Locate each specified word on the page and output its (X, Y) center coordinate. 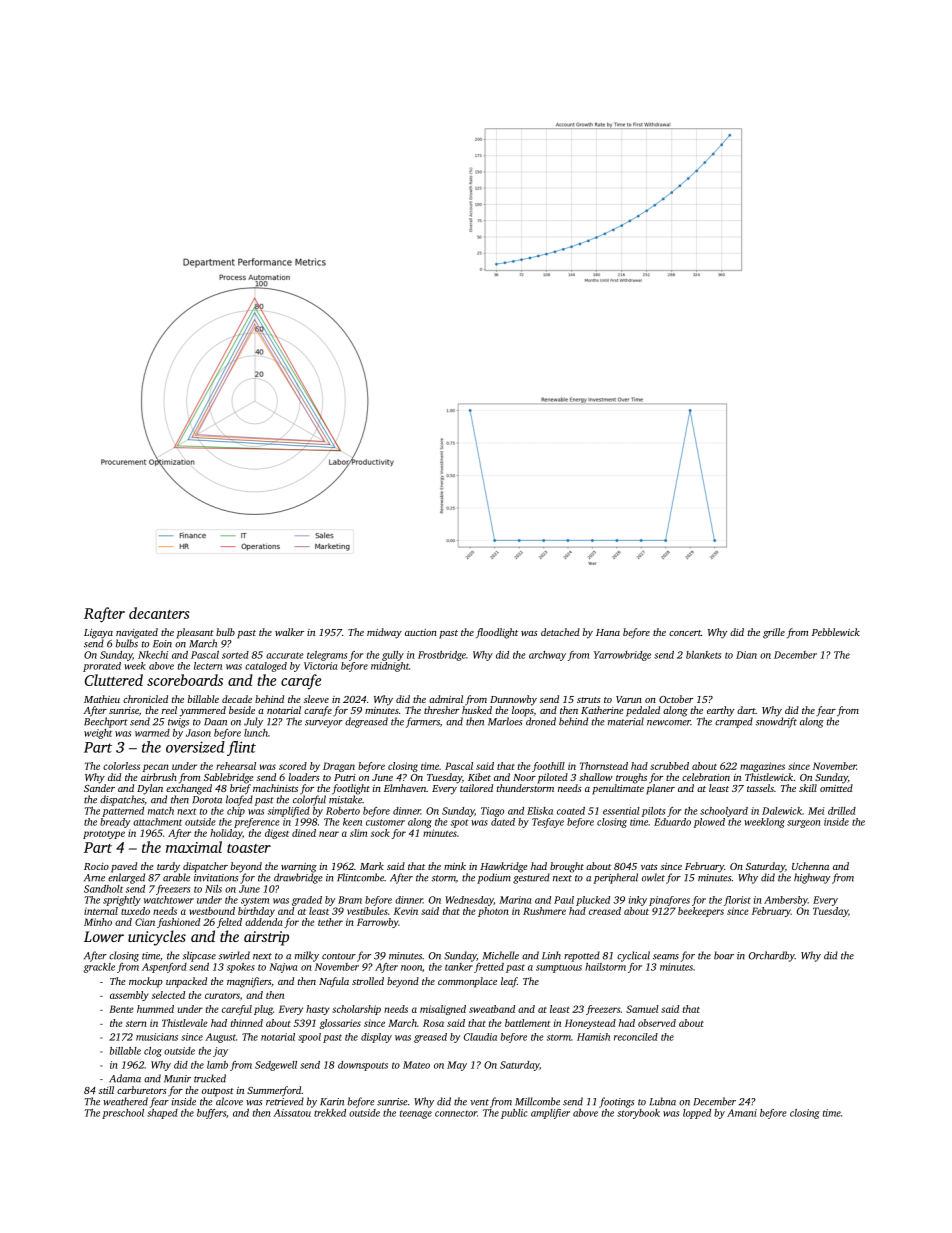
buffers (211, 1114)
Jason (198, 733)
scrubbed (669, 766)
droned (541, 721)
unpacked (186, 982)
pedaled (643, 711)
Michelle (501, 955)
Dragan (339, 767)
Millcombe (537, 1101)
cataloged (266, 667)
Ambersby (786, 901)
